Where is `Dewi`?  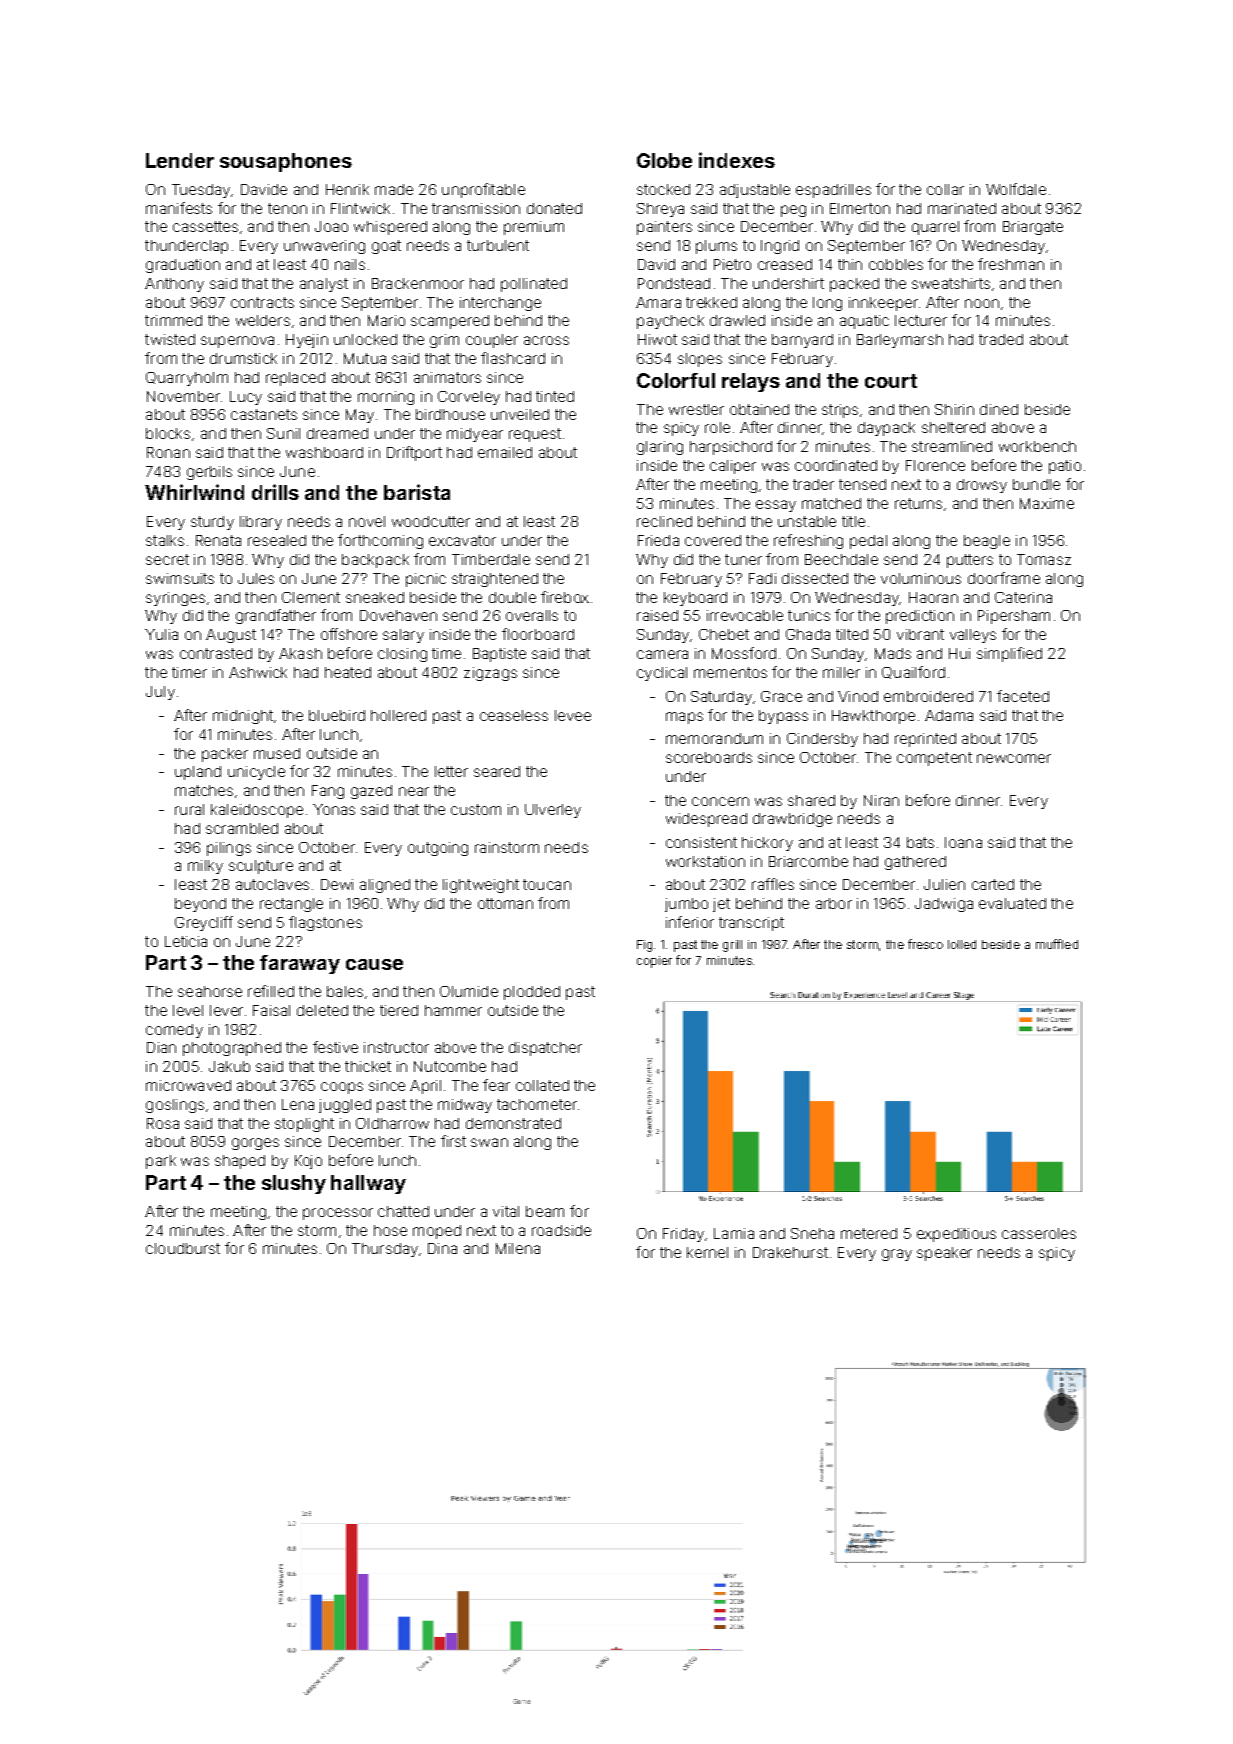 Dewi is located at coordinates (337, 884).
